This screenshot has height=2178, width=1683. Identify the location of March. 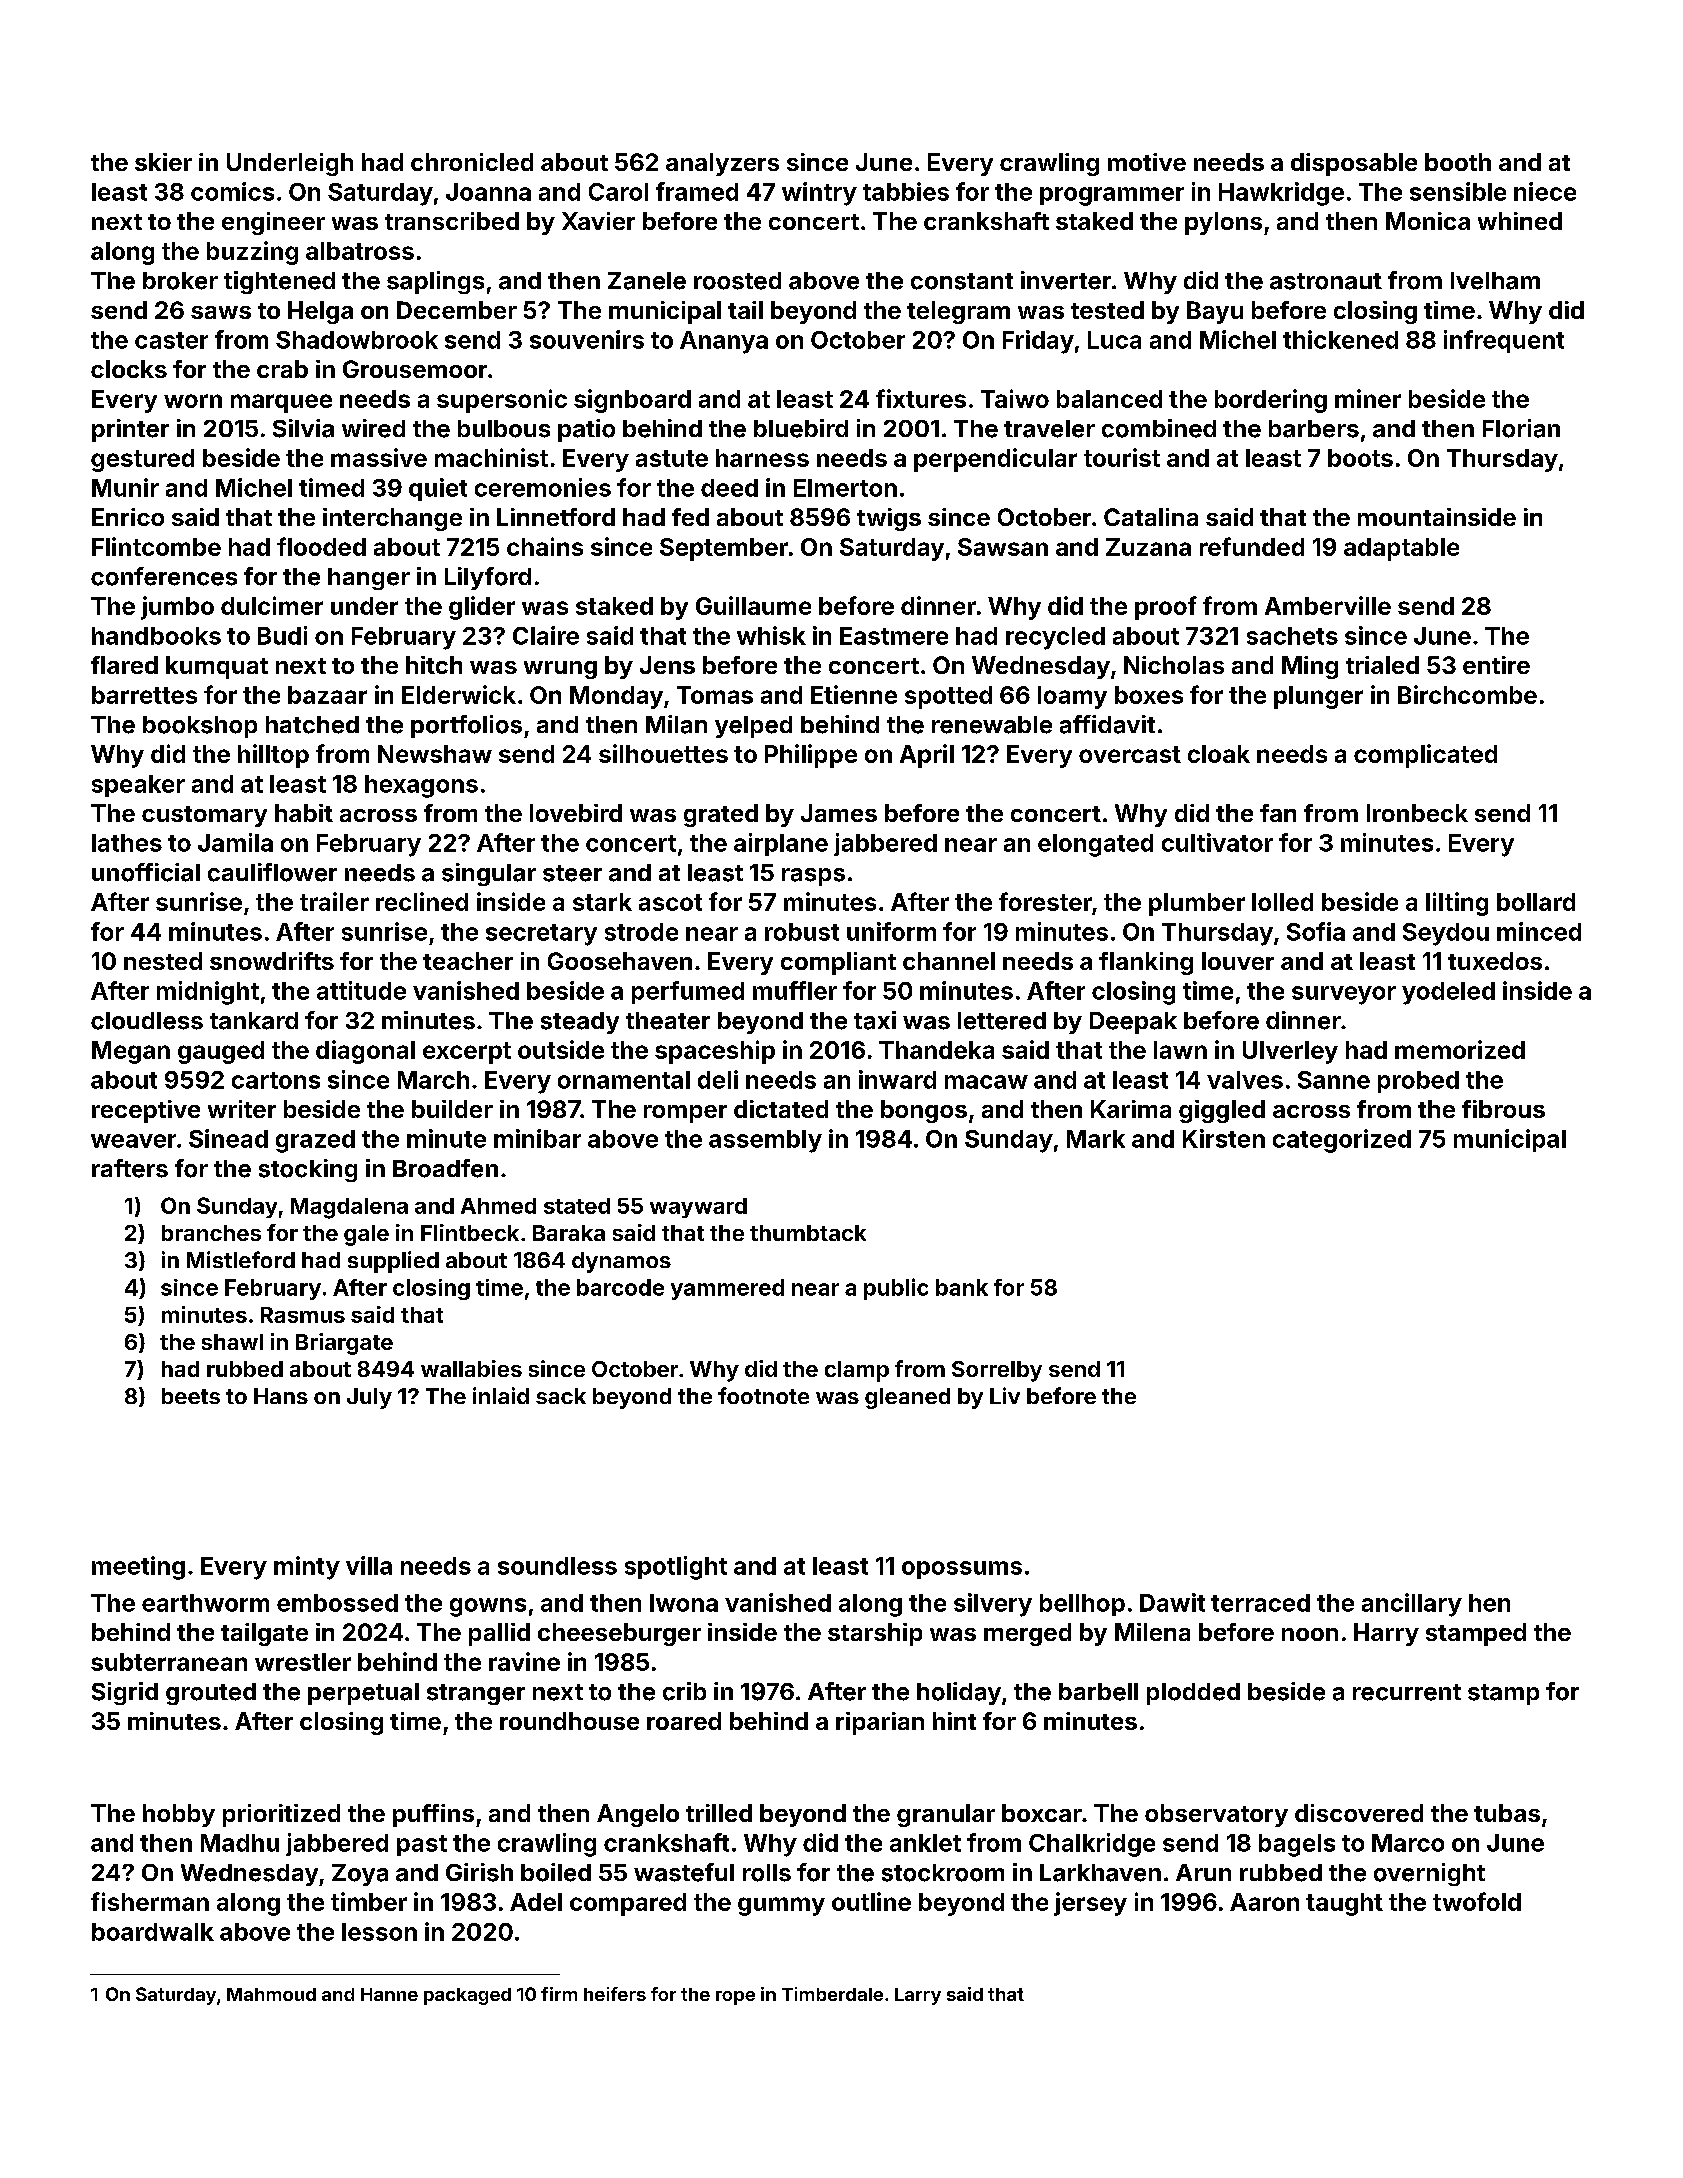
(433, 1080).
